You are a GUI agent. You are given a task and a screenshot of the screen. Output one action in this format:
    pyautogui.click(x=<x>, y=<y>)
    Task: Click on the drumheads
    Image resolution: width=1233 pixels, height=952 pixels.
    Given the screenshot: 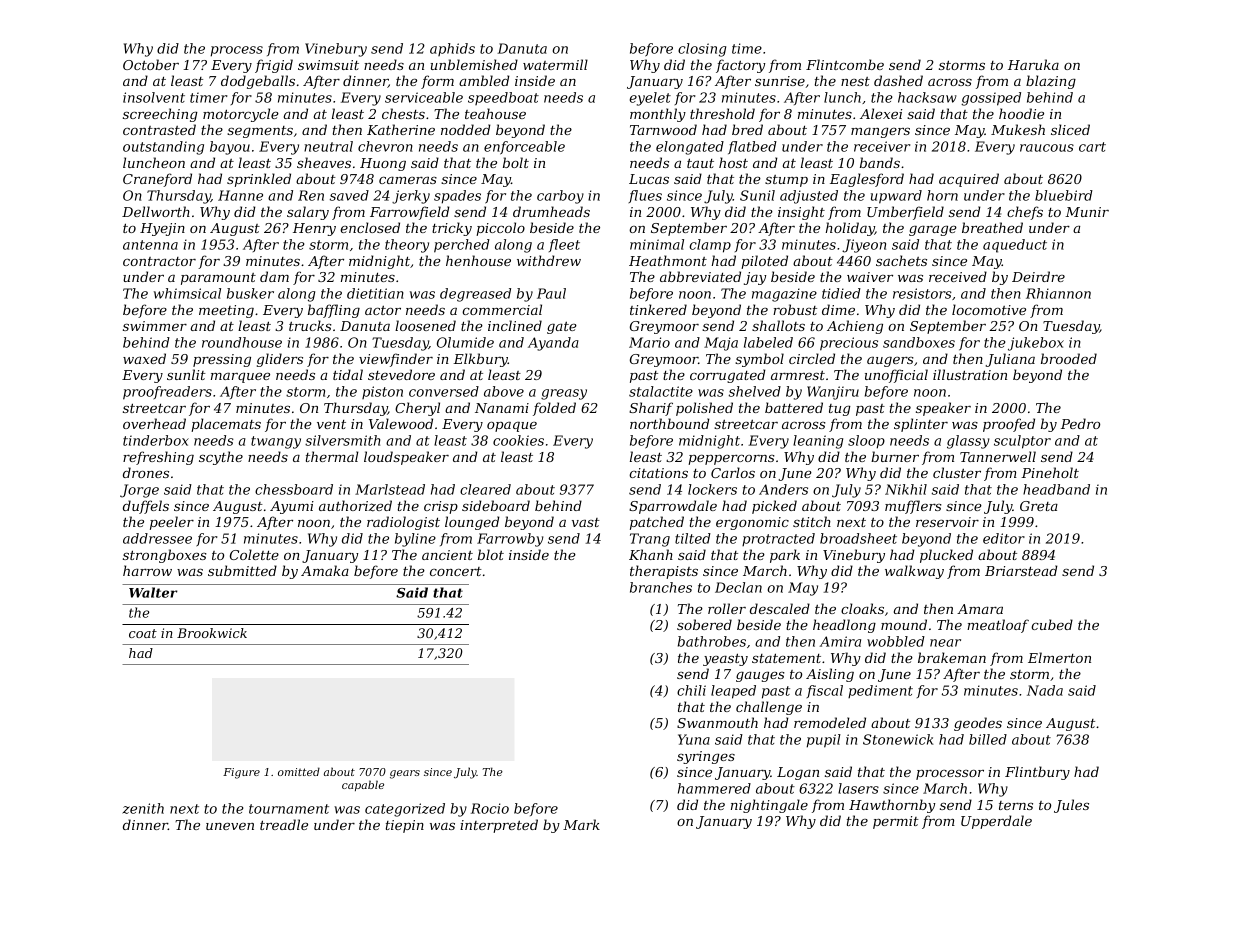 What is the action you would take?
    pyautogui.click(x=551, y=211)
